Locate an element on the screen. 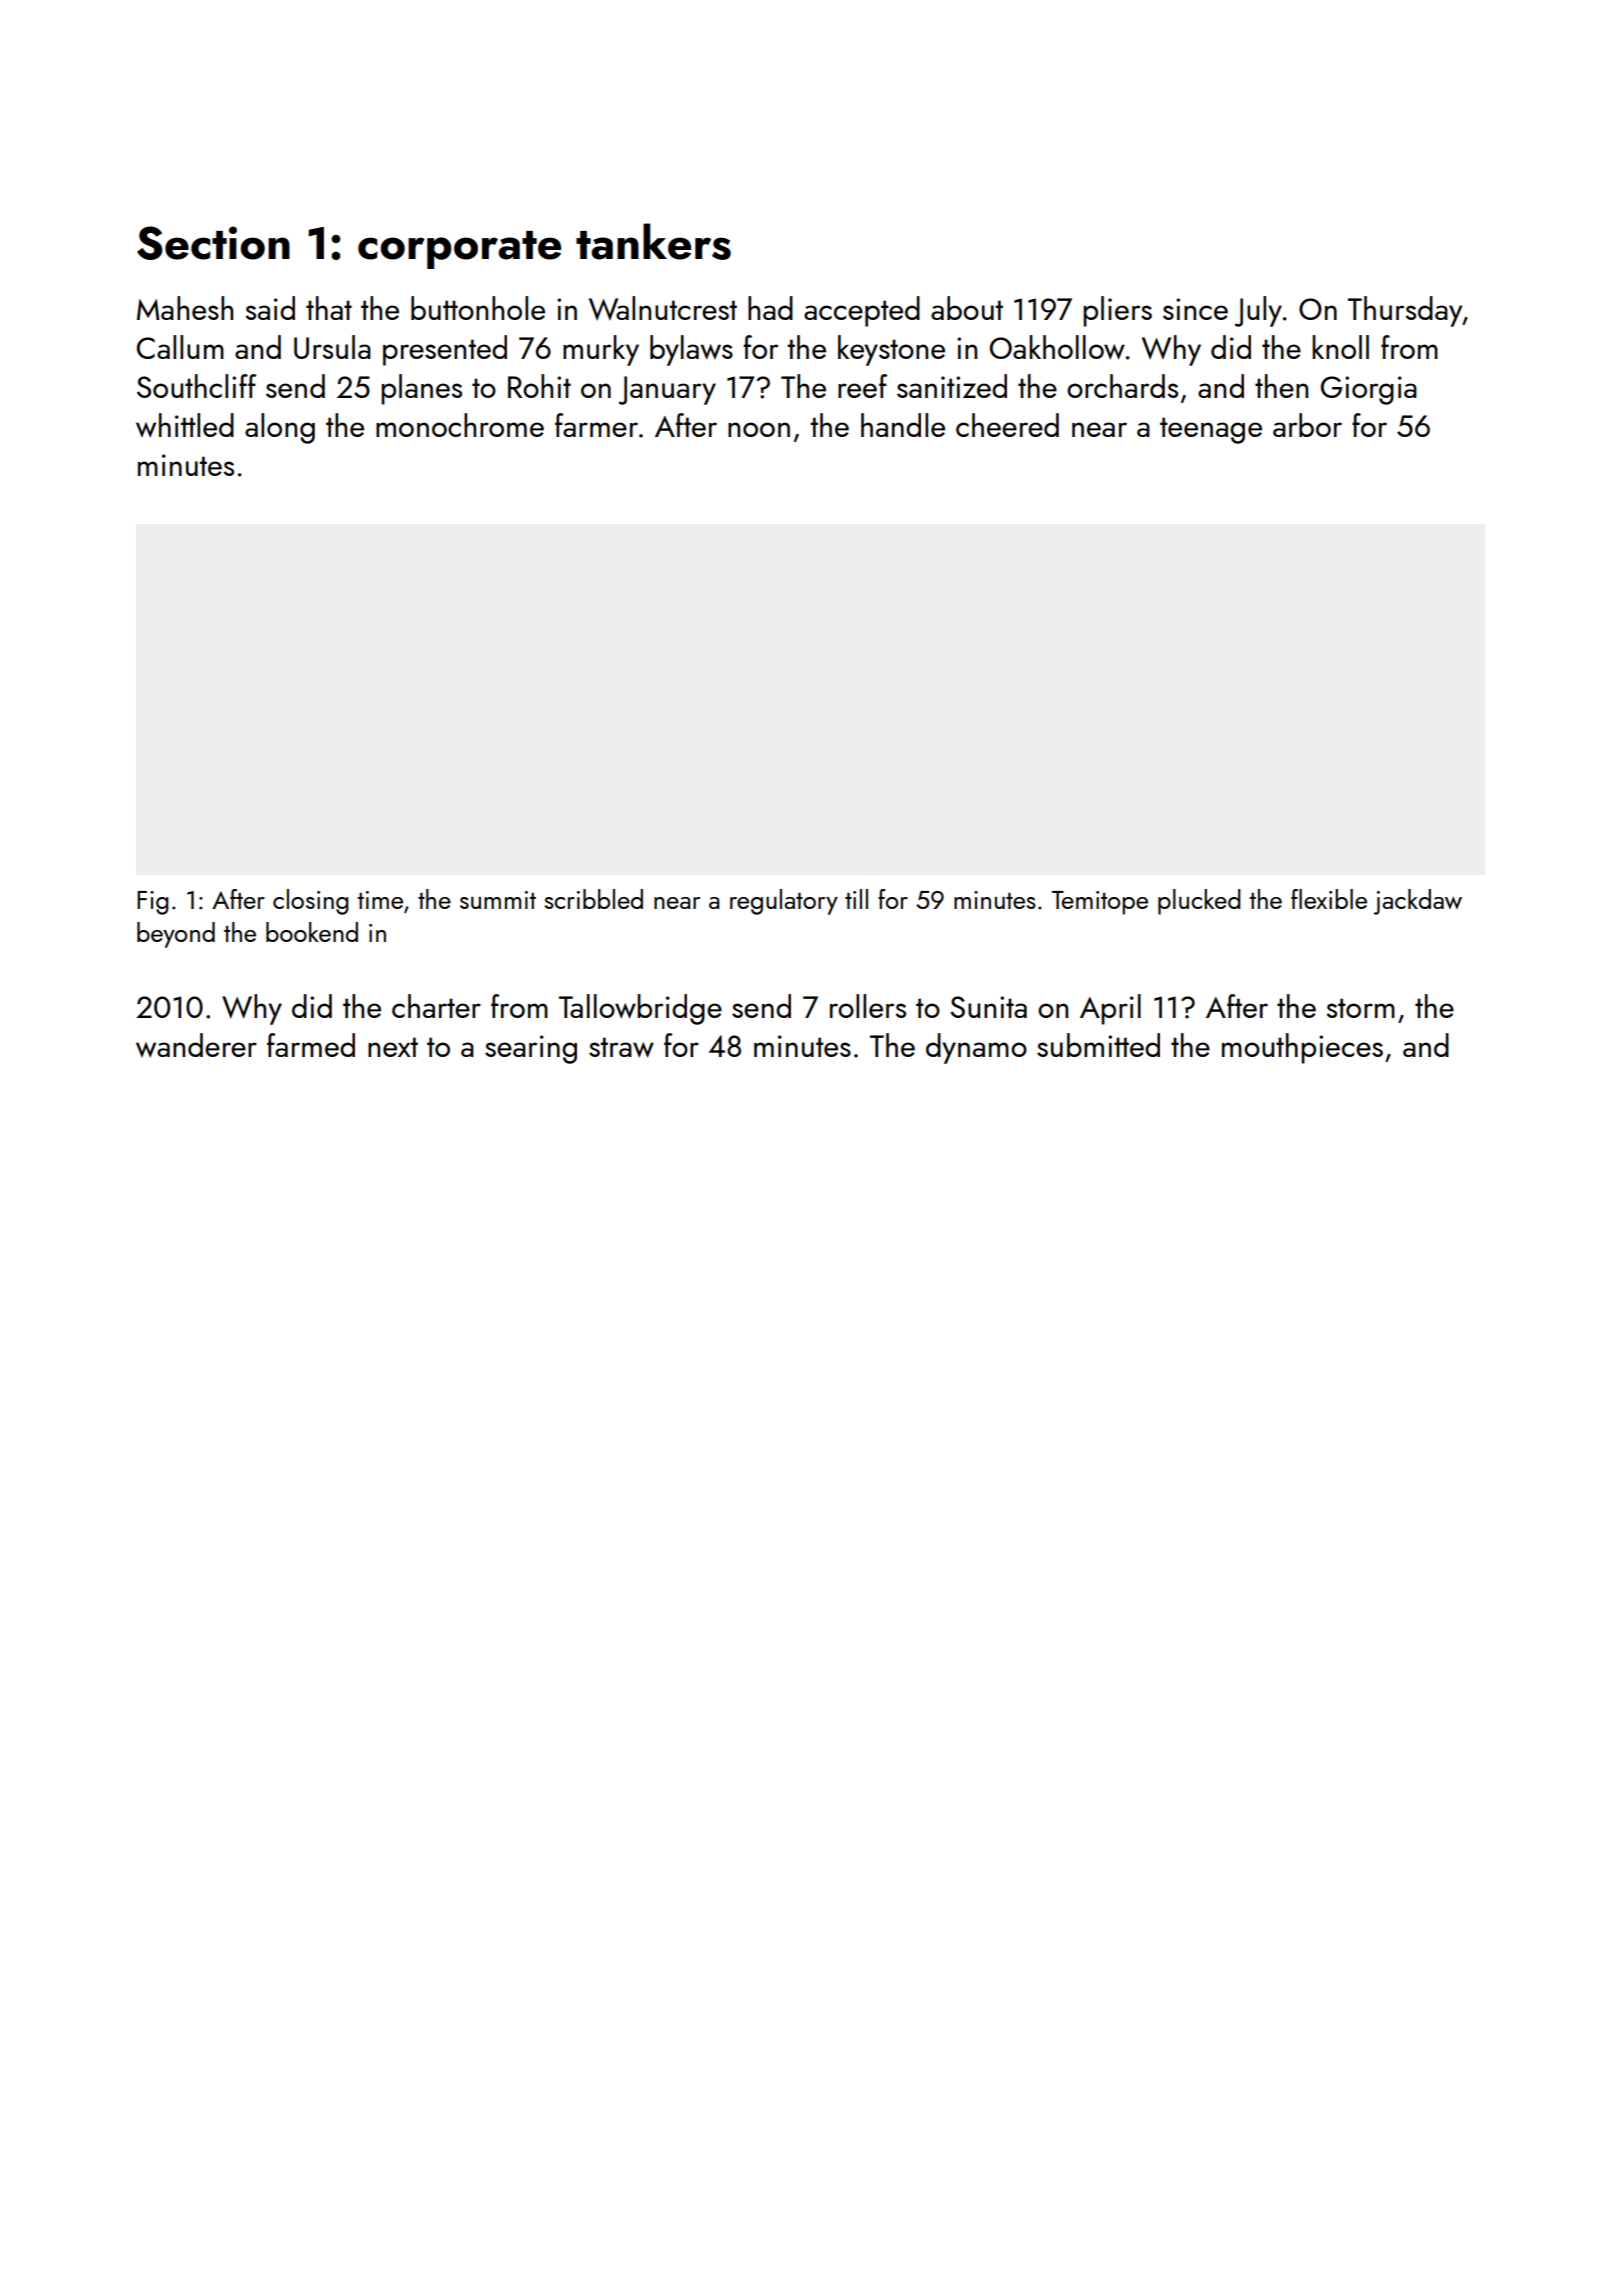 The height and width of the screenshot is (2292, 1620). dynamo is located at coordinates (976, 1048).
